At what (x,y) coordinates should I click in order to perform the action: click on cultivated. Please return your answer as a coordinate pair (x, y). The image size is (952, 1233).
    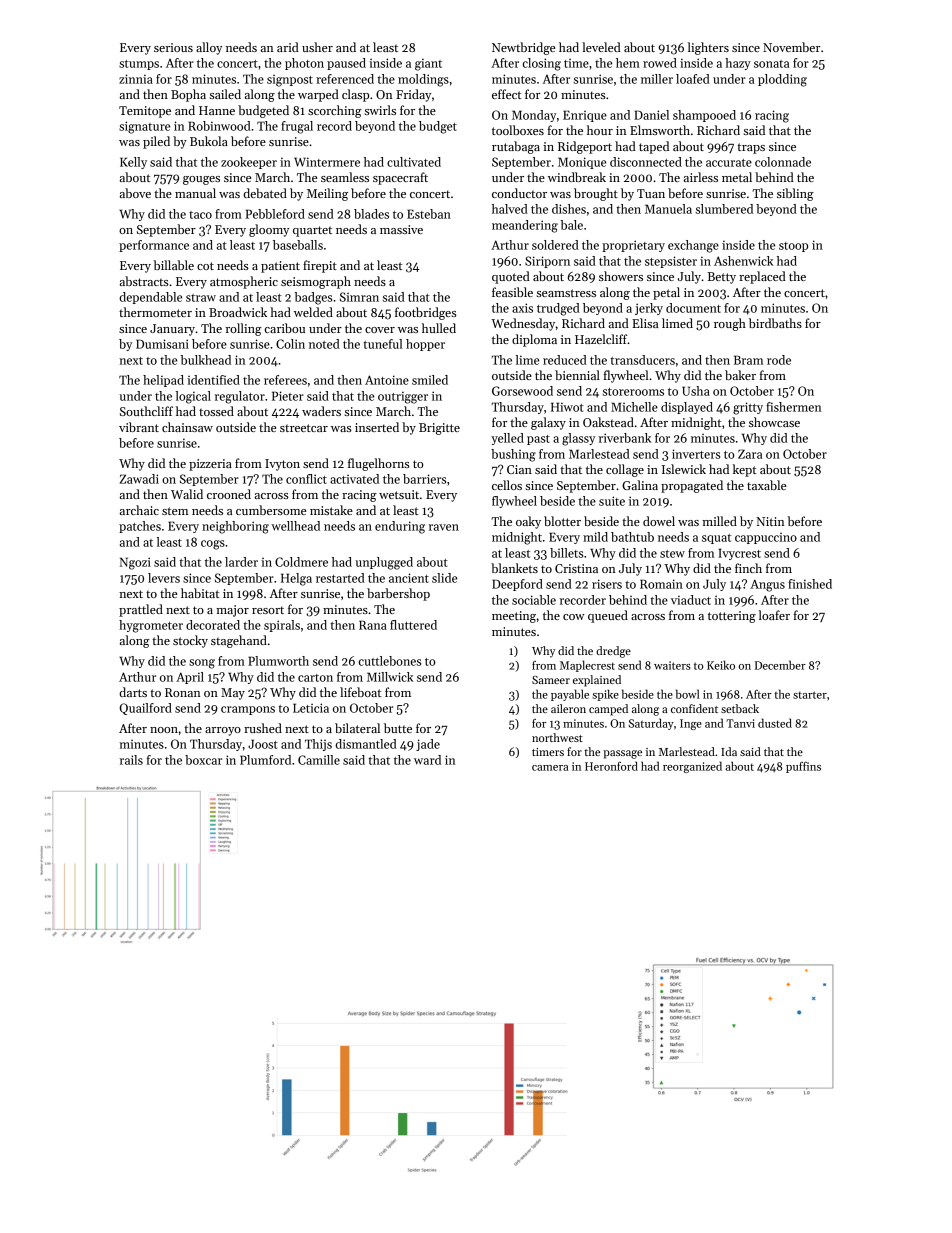
    Looking at the image, I should click on (414, 162).
